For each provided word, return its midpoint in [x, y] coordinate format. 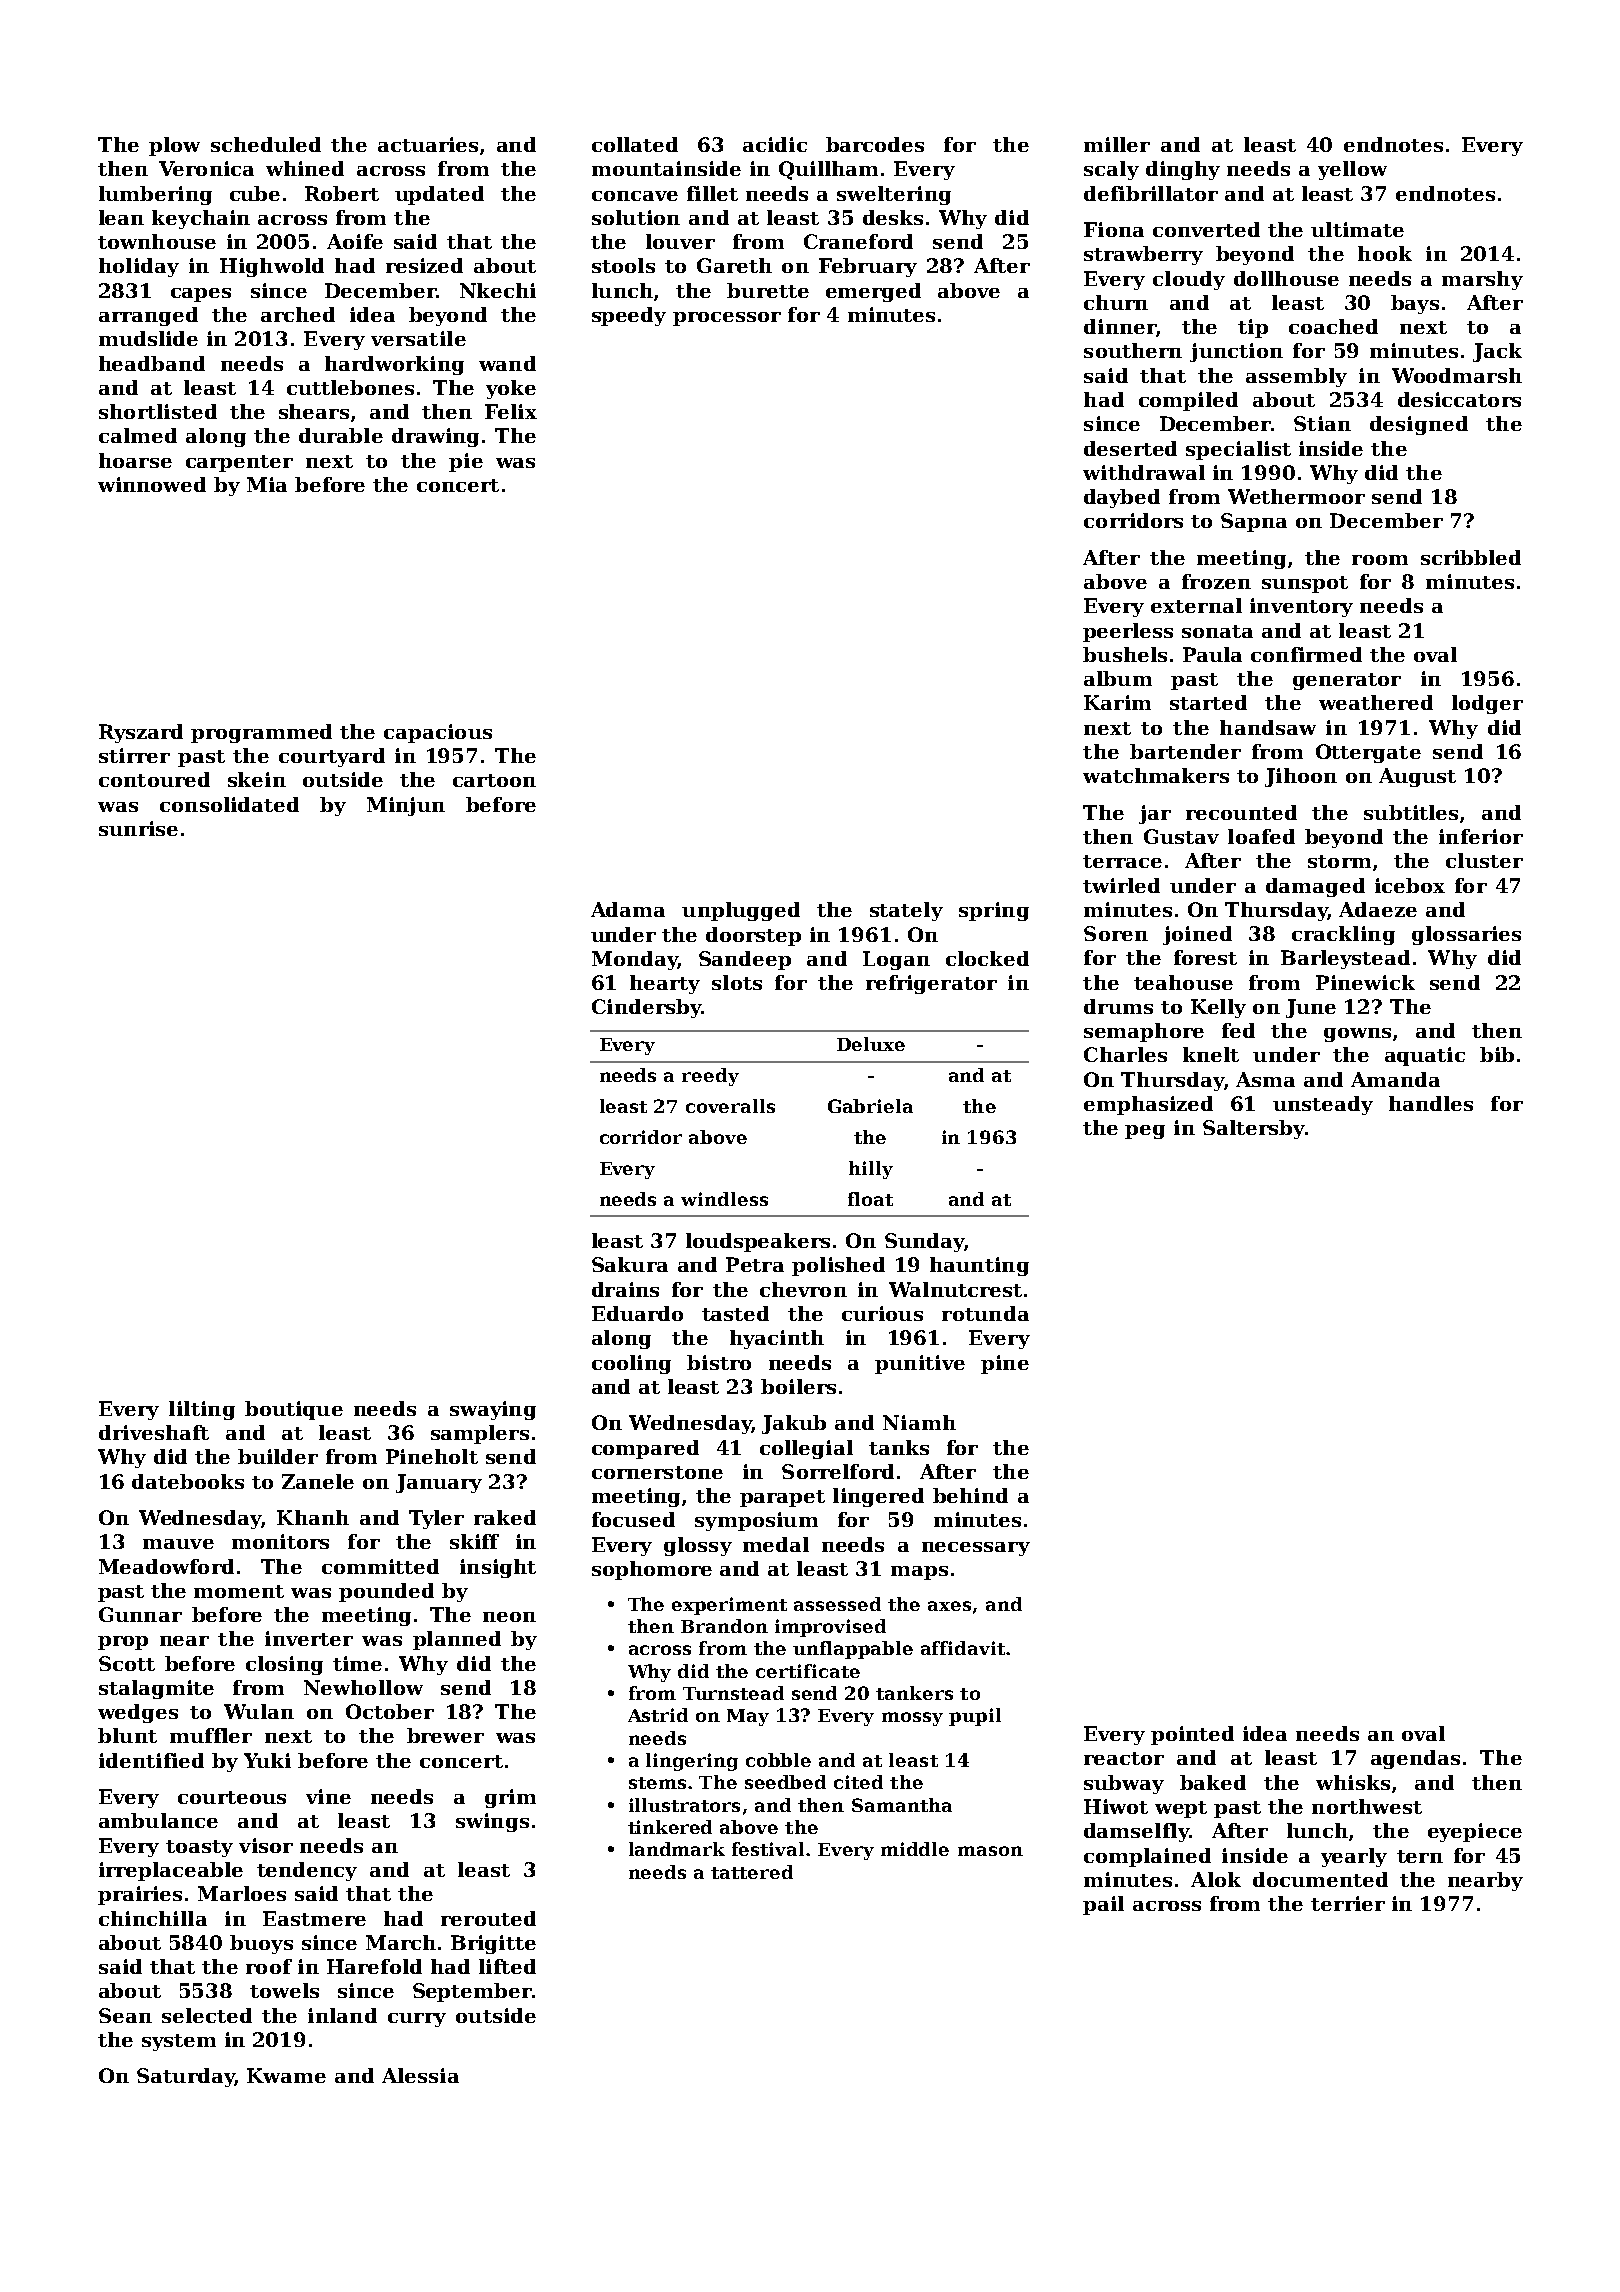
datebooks [188, 1481]
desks [893, 217]
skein [257, 779]
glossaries [1466, 935]
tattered [752, 1872]
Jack [1497, 352]
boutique [294, 1410]
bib [1497, 1054]
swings [492, 1822]
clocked [987, 958]
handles [1431, 1103]
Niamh [919, 1422]
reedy [710, 1077]
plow [174, 146]
